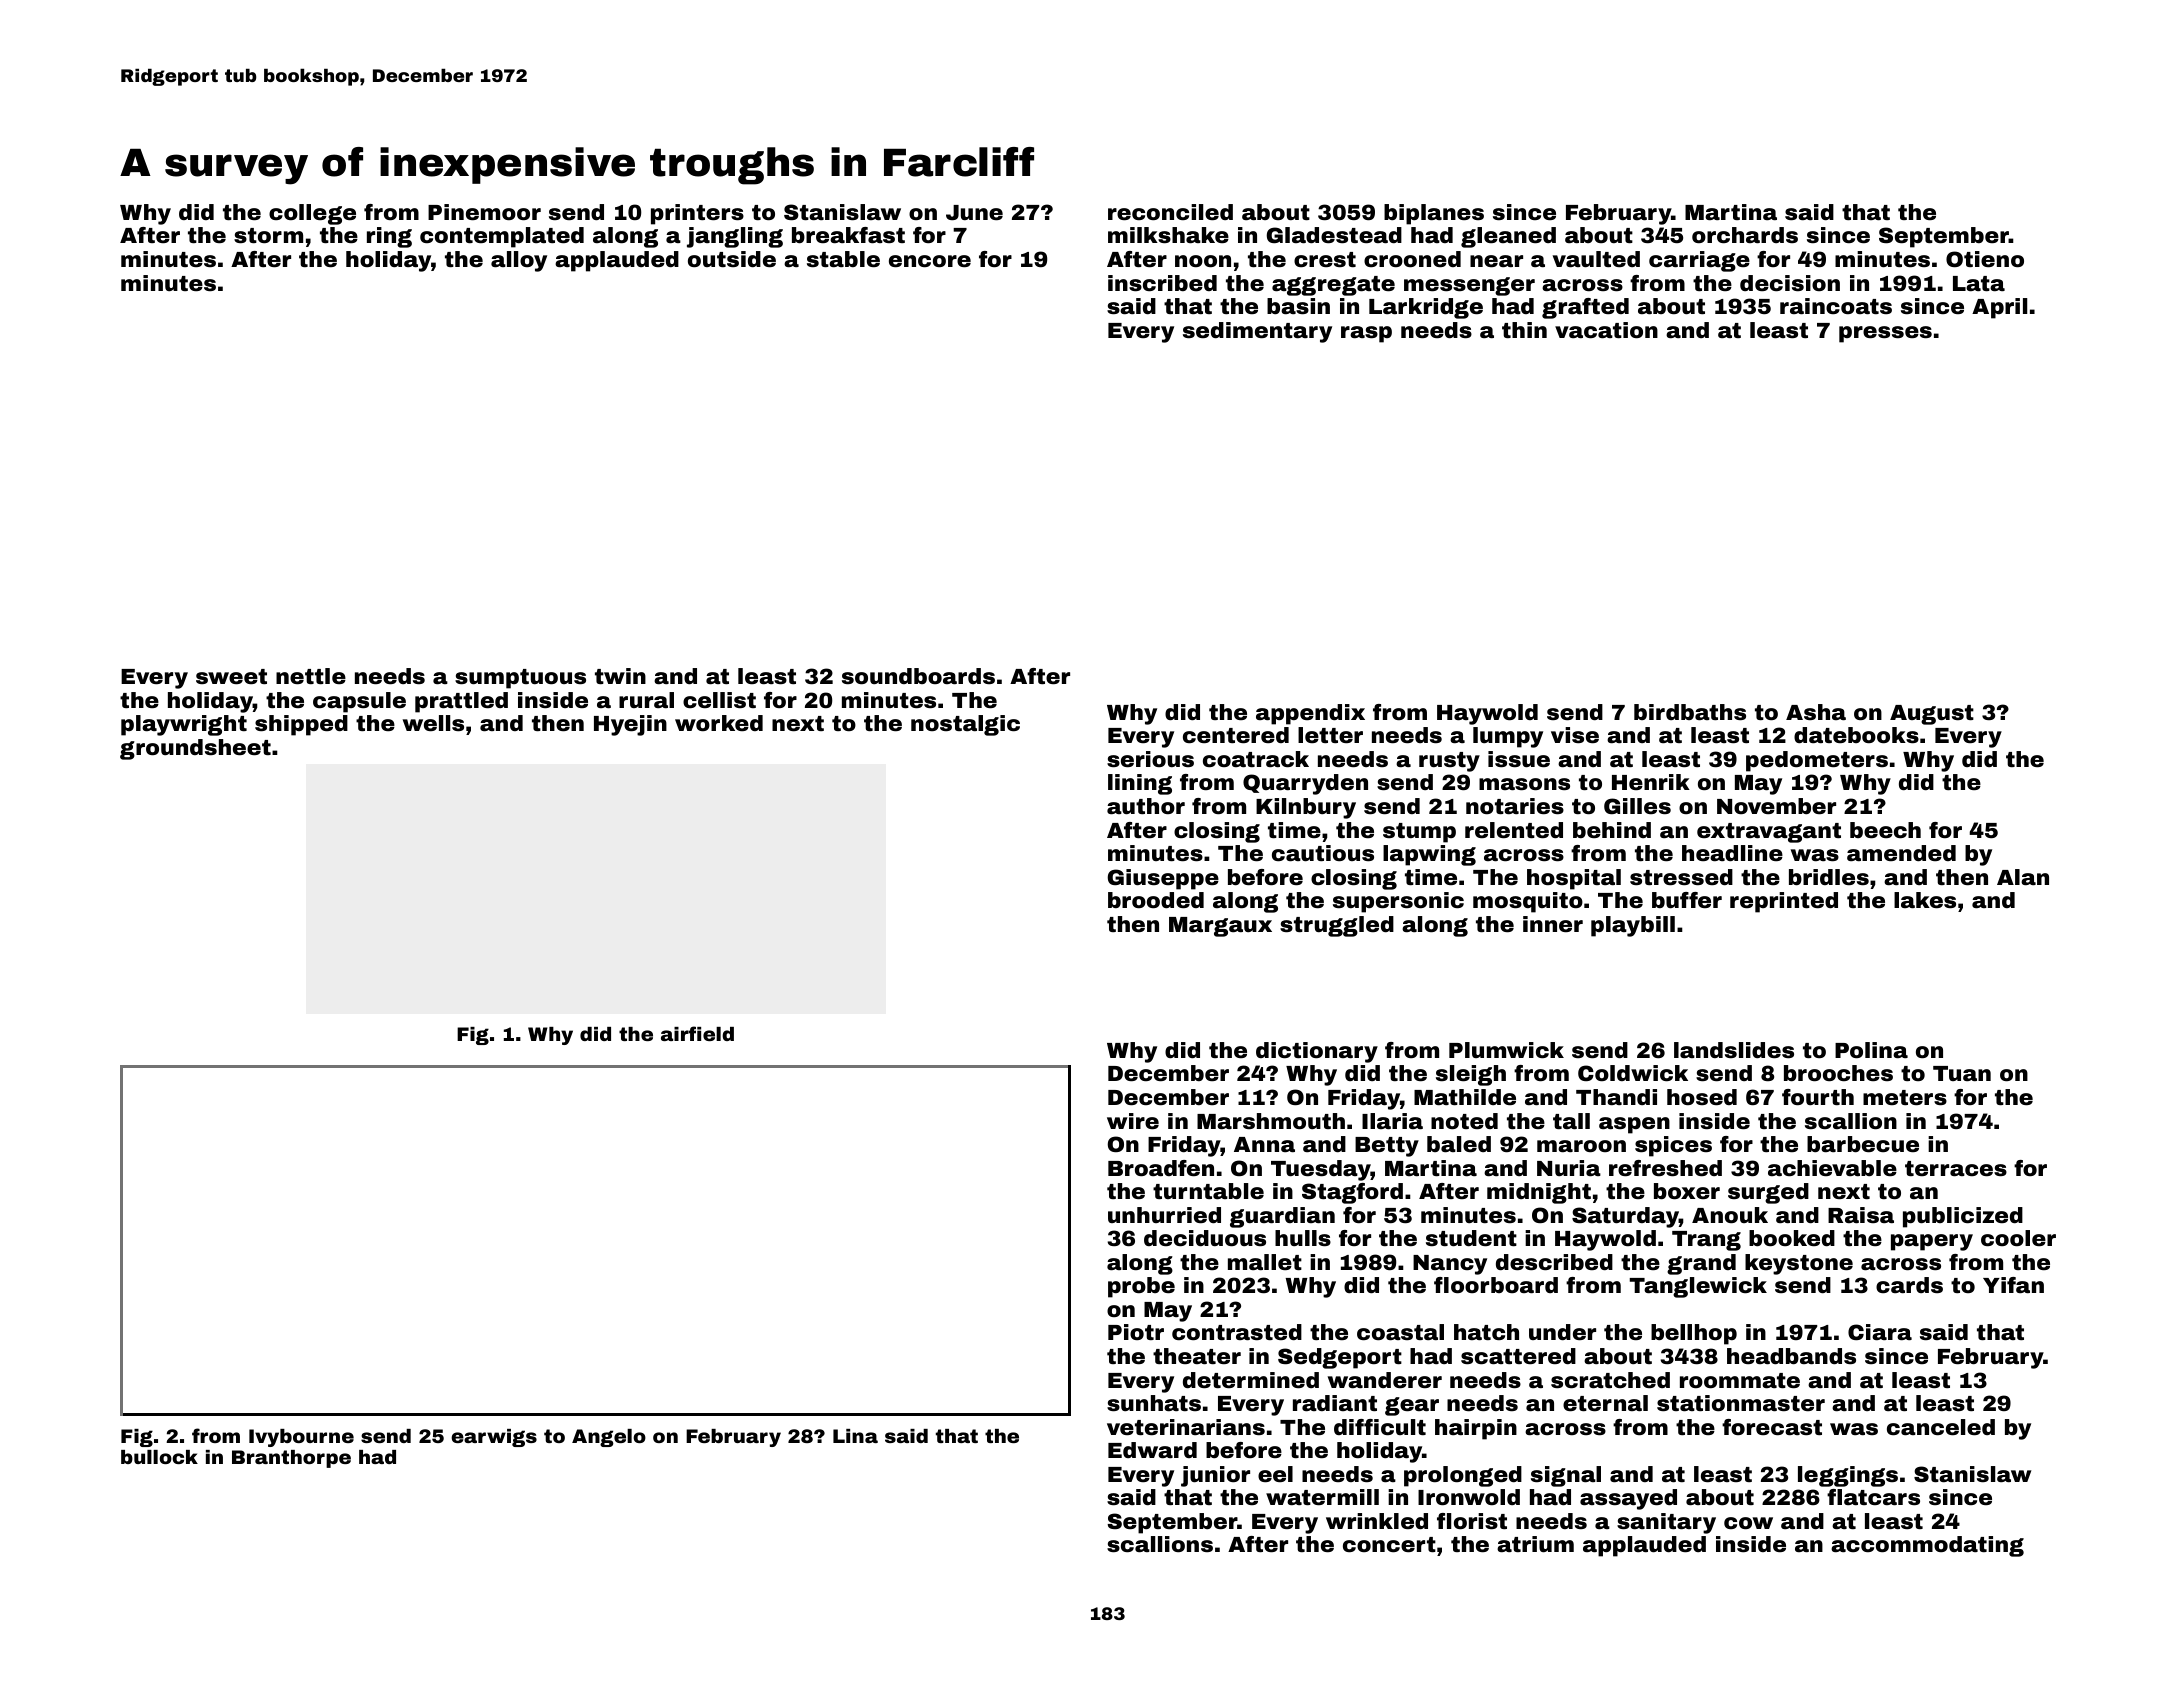  Describe the element at coordinates (1162, 283) in the screenshot. I see `inscribed` at that location.
